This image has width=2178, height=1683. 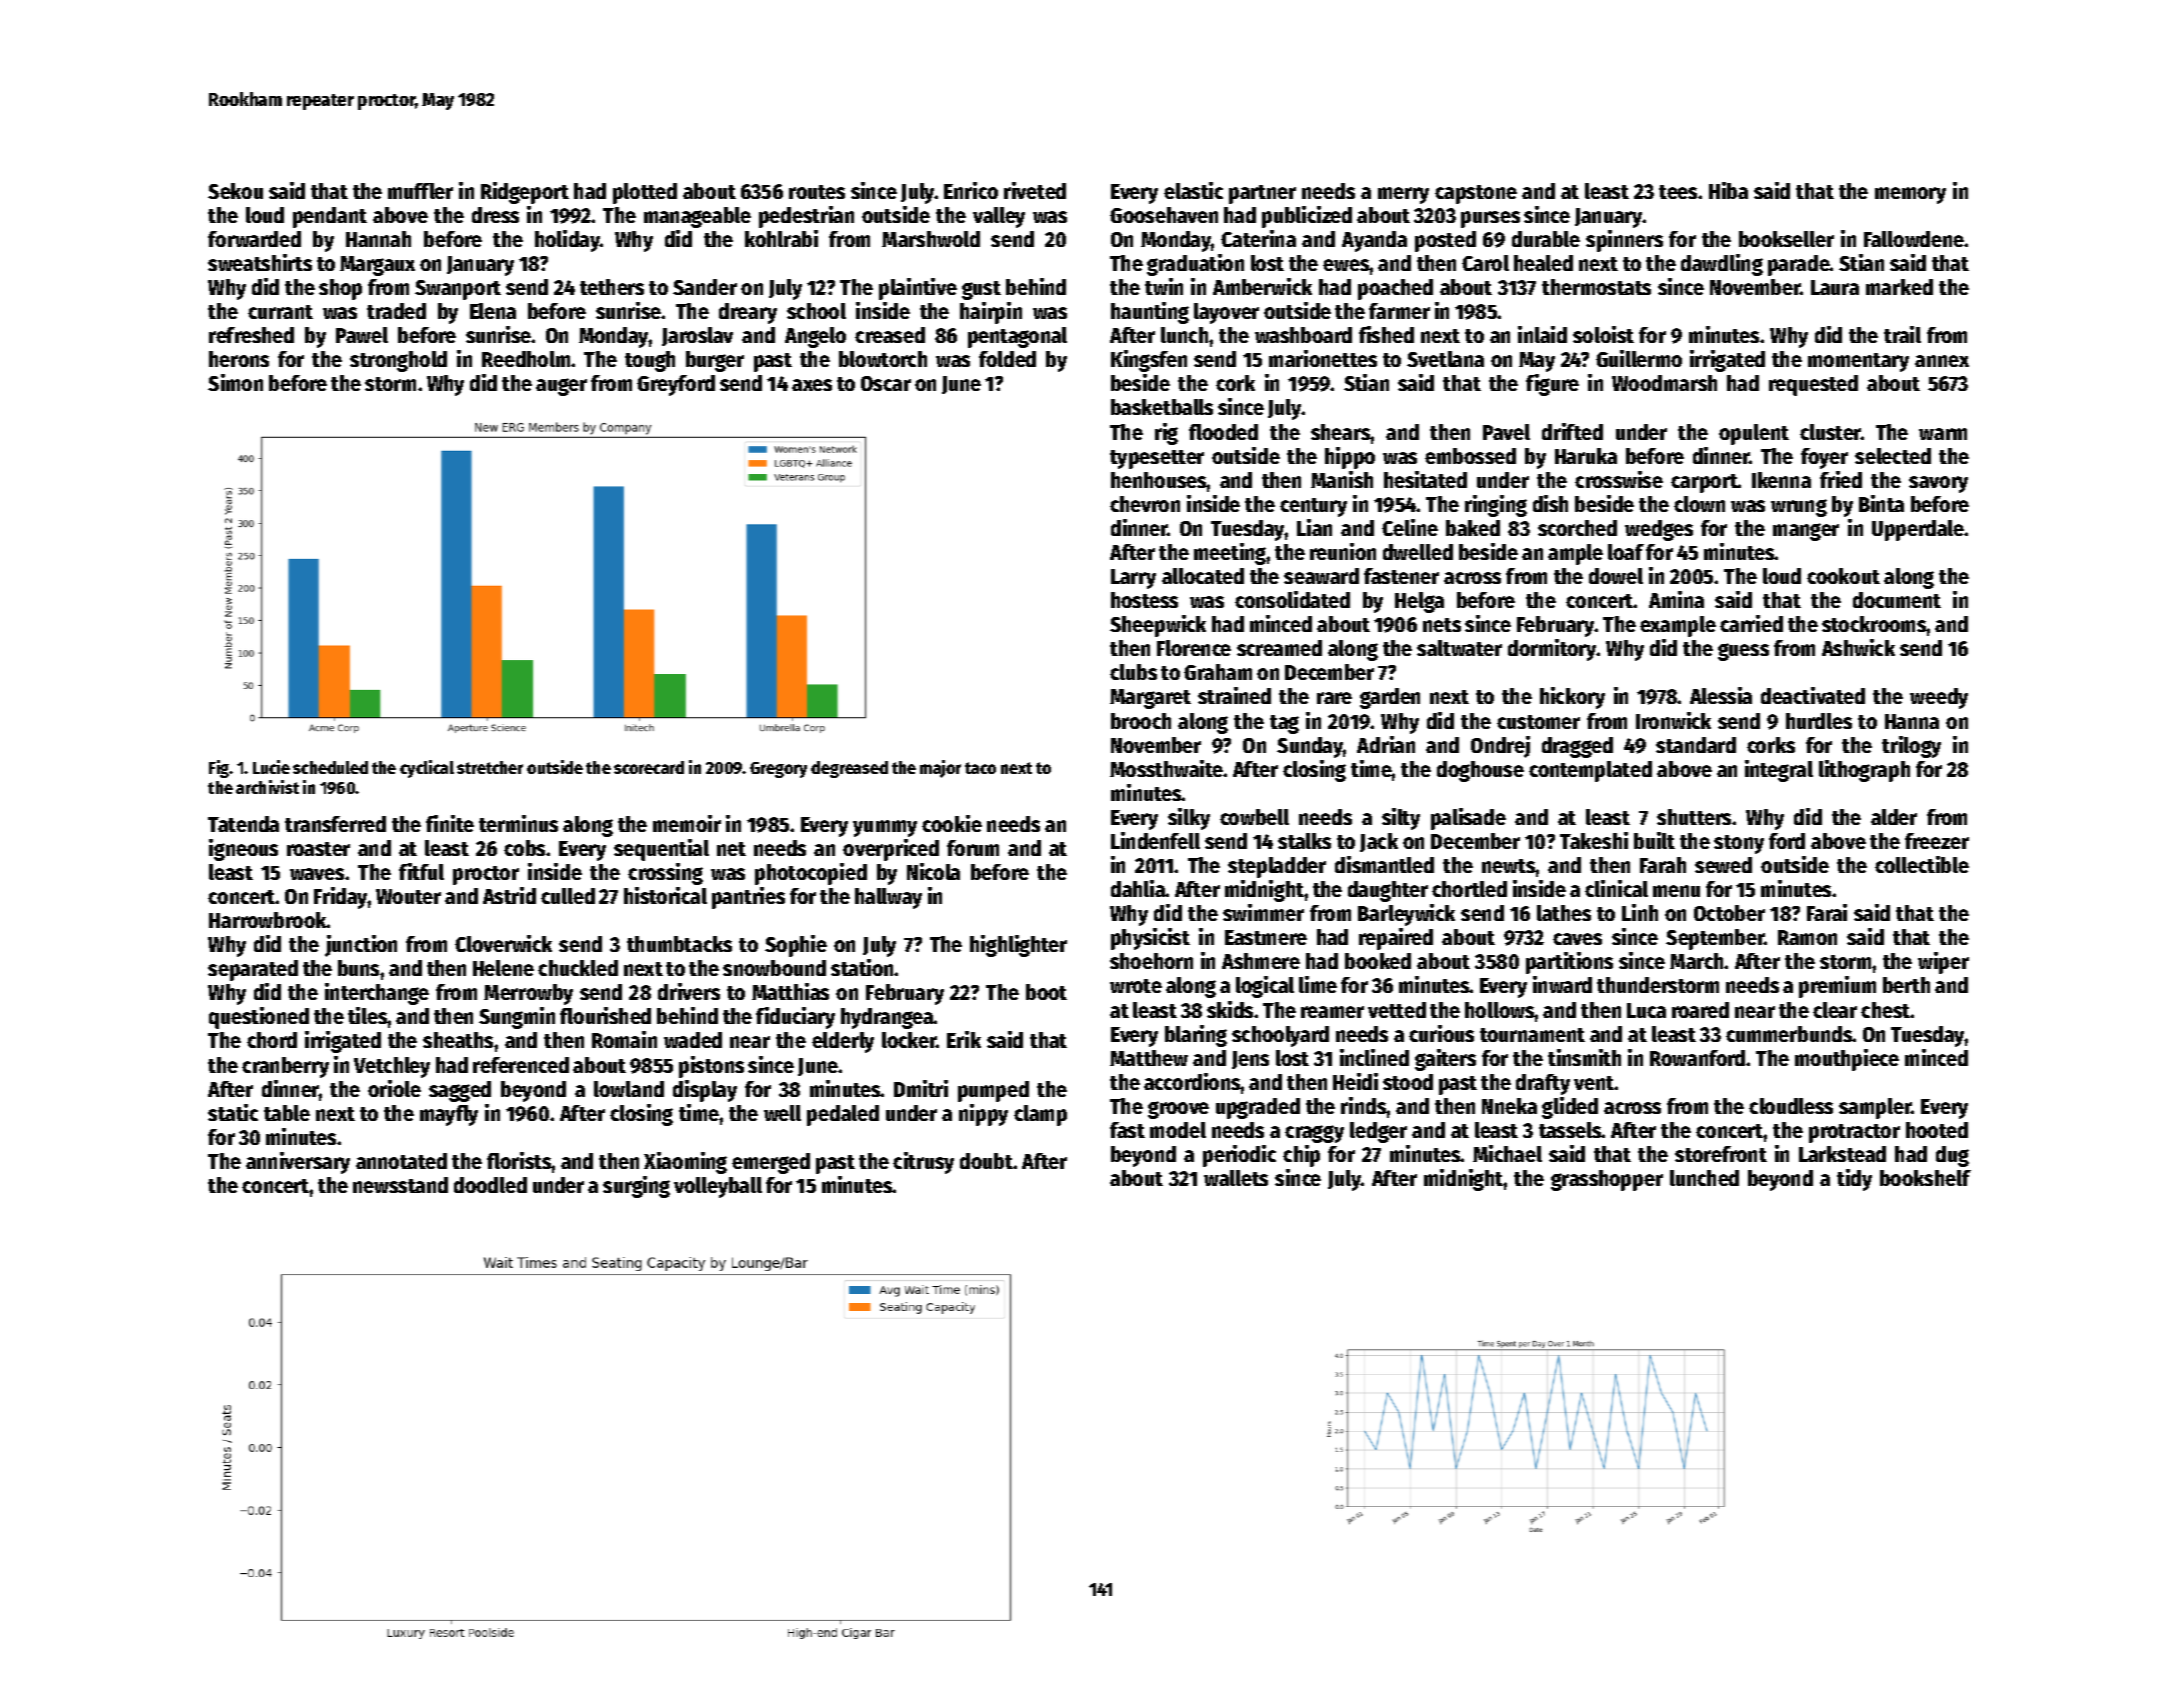 I want to click on anniversary, so click(x=298, y=1163).
